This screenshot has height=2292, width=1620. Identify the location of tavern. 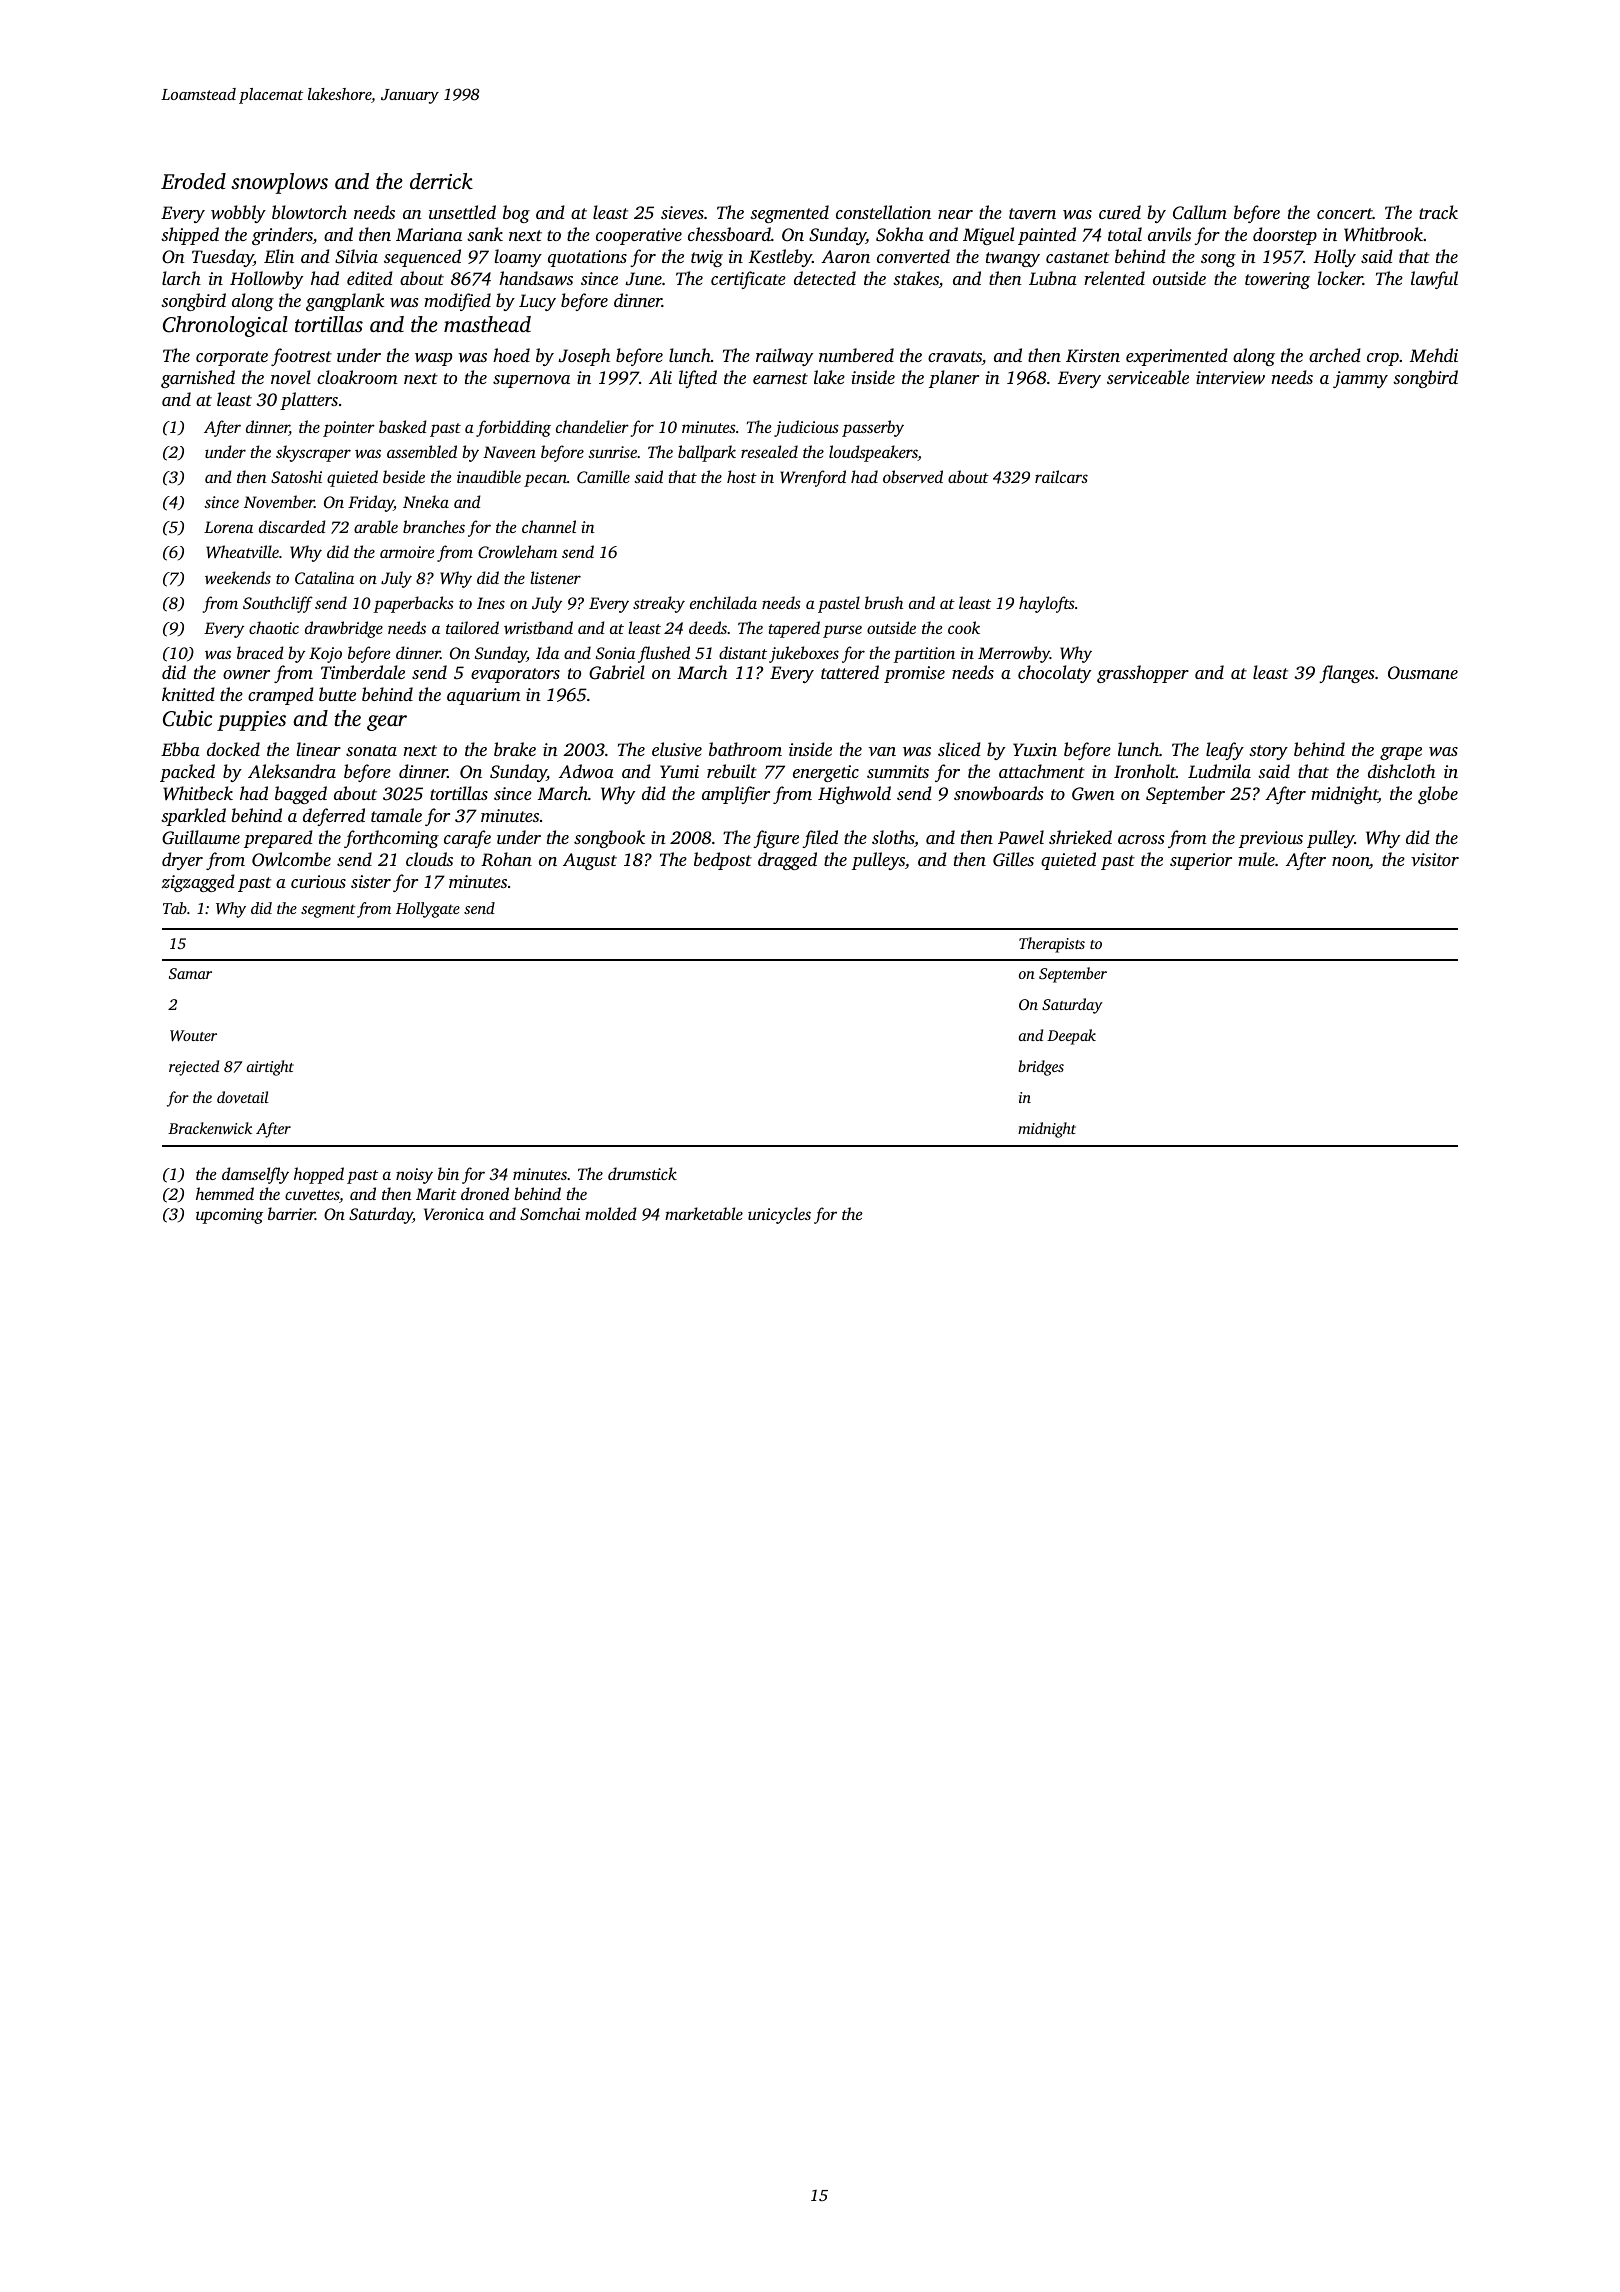
(1032, 213).
